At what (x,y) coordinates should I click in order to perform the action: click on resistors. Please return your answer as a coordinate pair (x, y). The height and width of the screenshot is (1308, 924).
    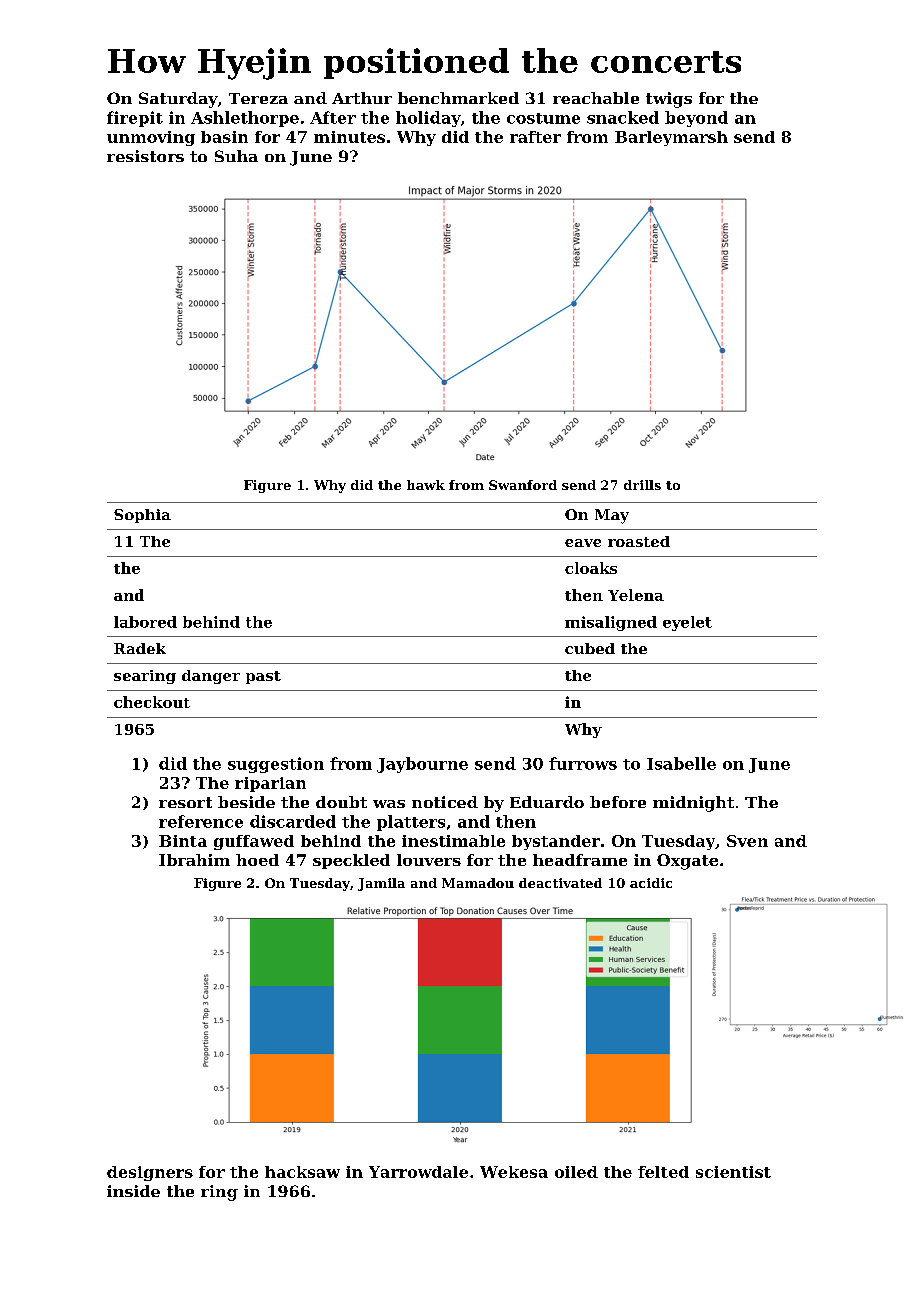
    Looking at the image, I should click on (145, 156).
